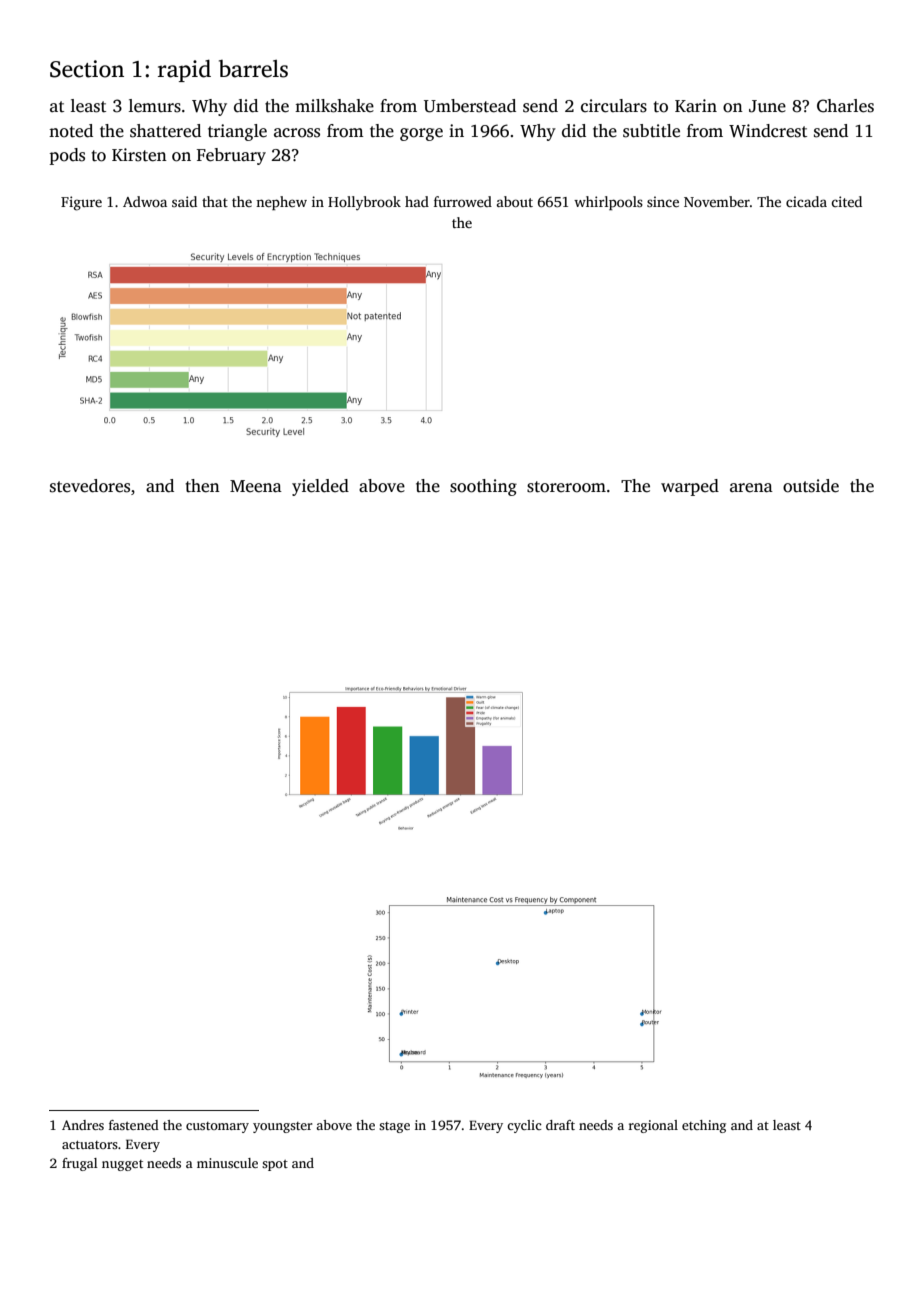 Image resolution: width=924 pixels, height=1314 pixels. Describe the element at coordinates (320, 487) in the screenshot. I see `yielded` at that location.
